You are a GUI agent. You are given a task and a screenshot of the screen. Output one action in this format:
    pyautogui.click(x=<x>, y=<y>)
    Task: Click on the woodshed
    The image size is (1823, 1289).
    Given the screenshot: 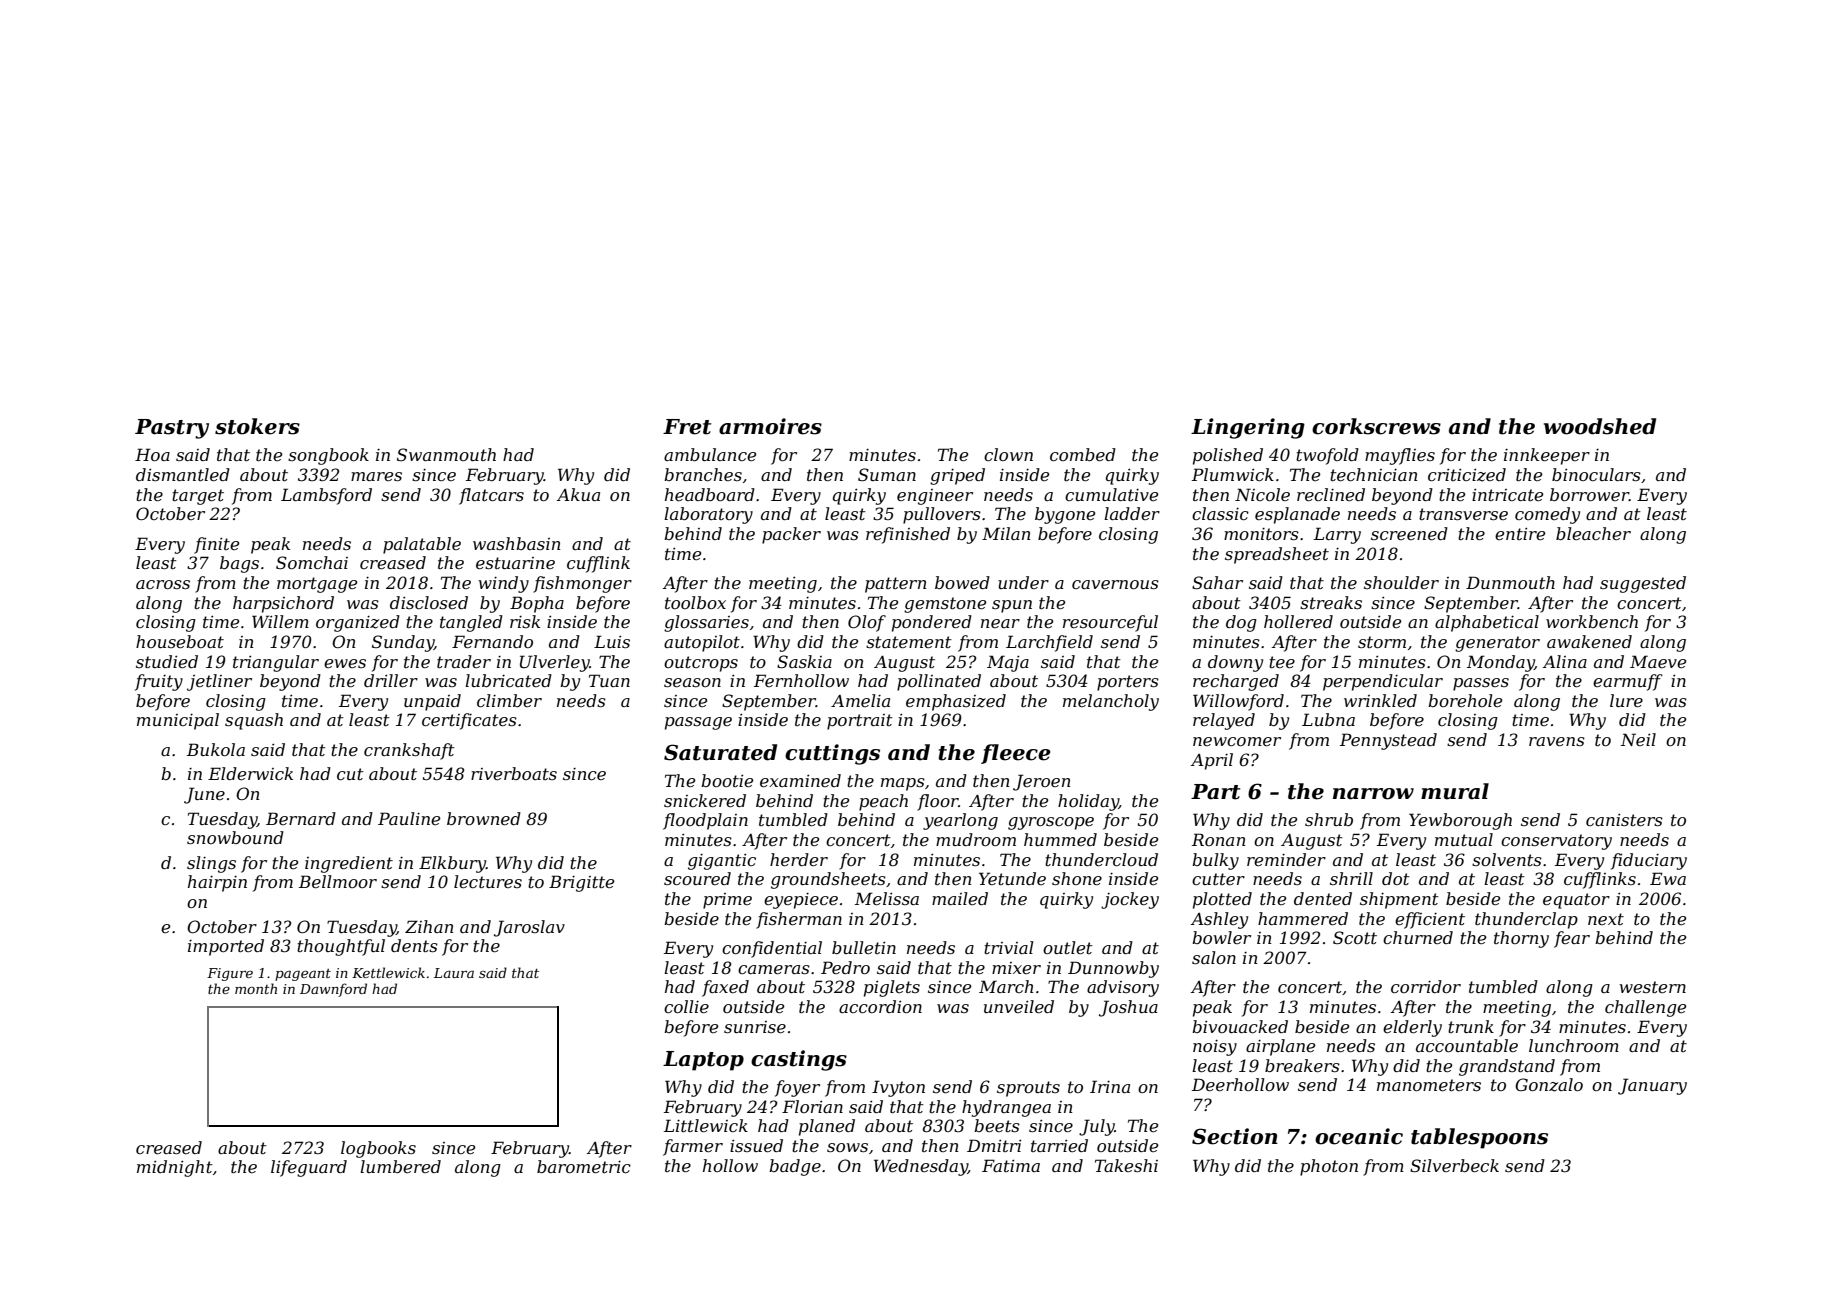 What is the action you would take?
    pyautogui.click(x=1600, y=426)
